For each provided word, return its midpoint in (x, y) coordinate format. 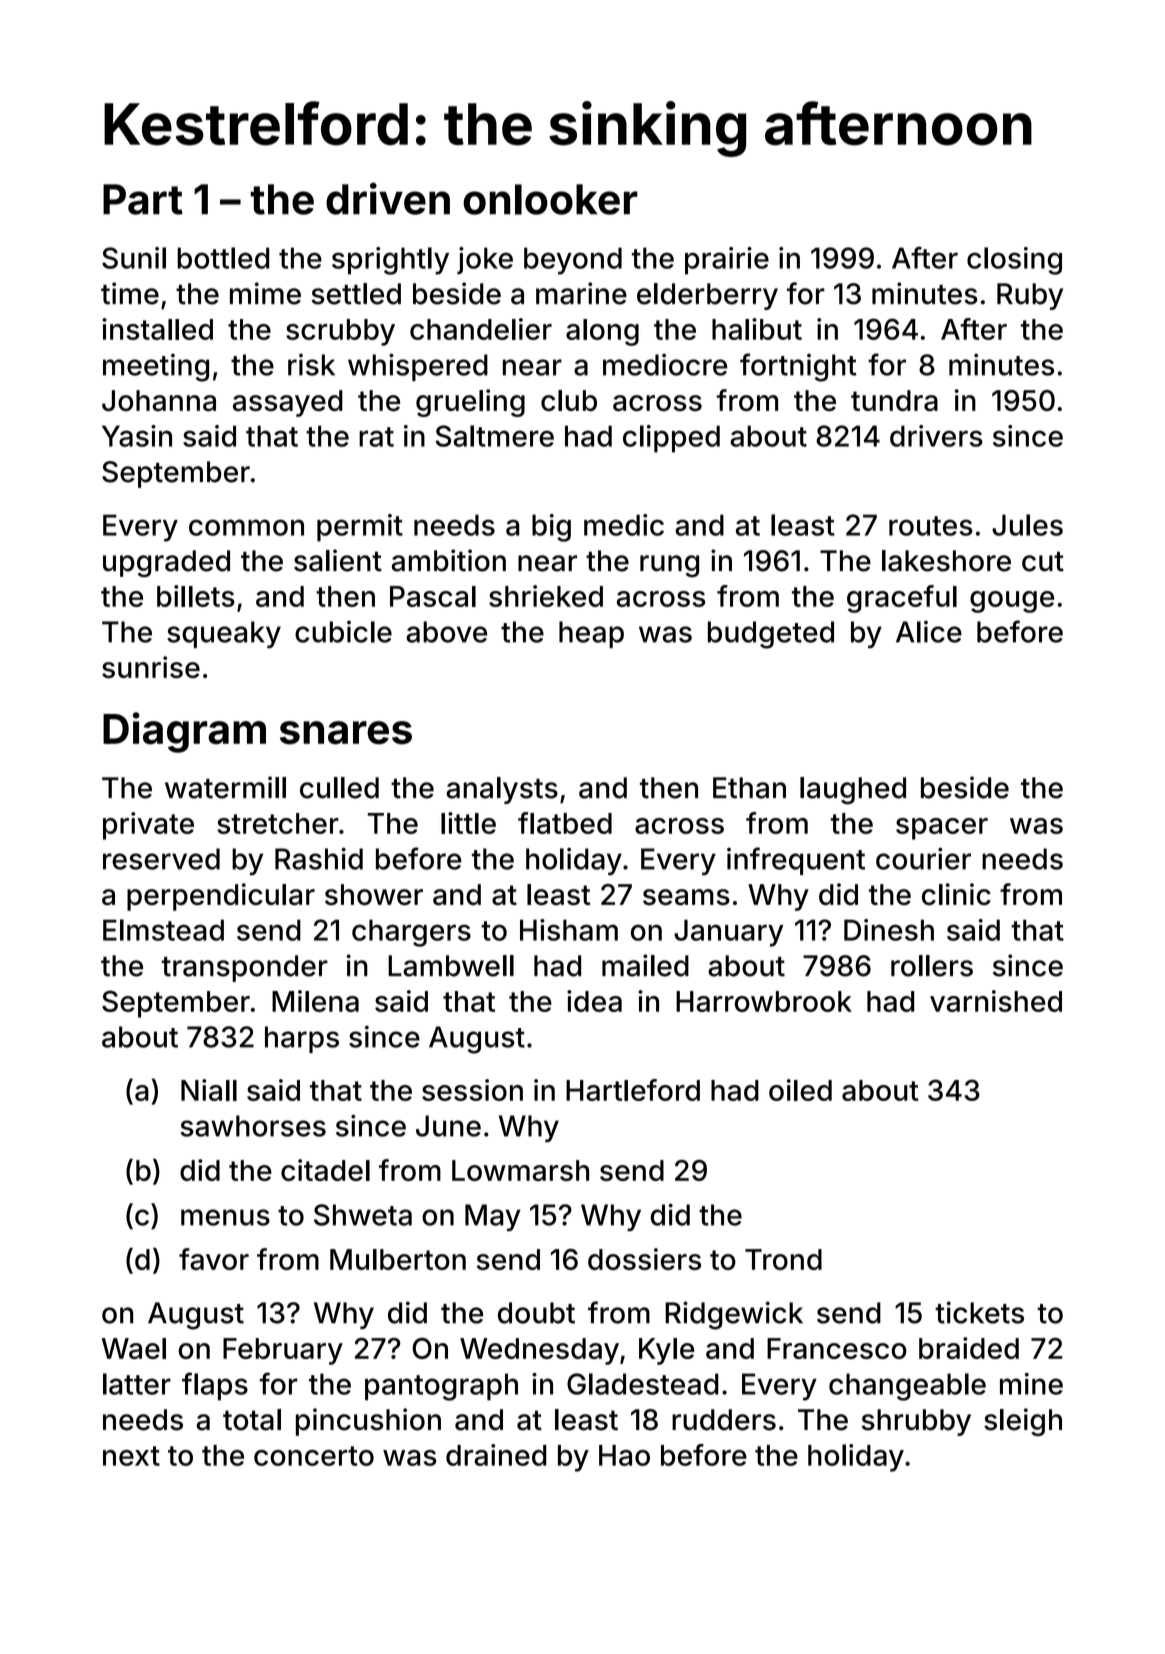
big (551, 528)
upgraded (166, 563)
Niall (209, 1090)
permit (360, 528)
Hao (624, 1455)
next (131, 1456)
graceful (902, 599)
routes (931, 526)
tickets (979, 1312)
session (472, 1090)
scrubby (340, 332)
